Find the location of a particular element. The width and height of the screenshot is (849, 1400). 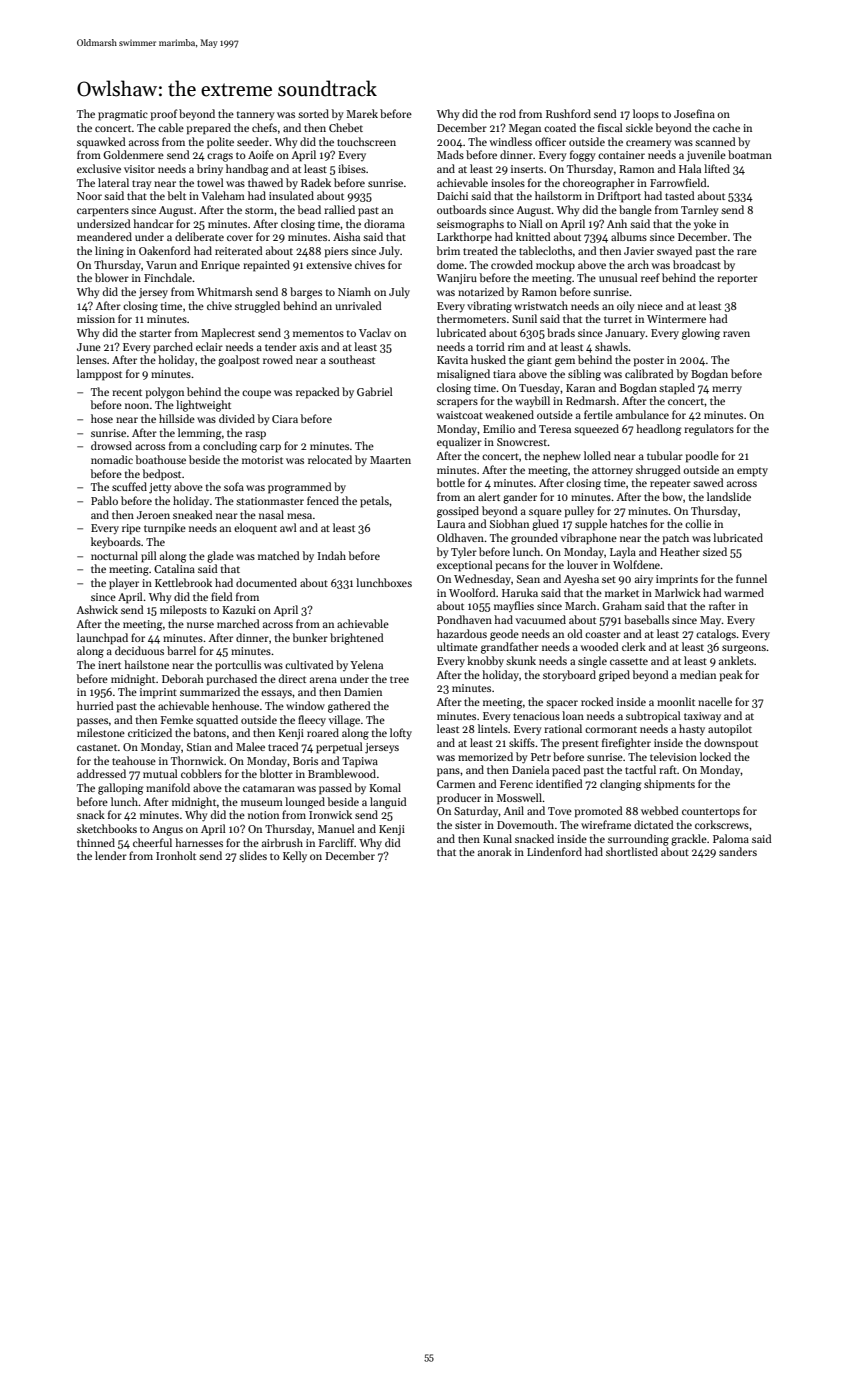

Ironholt is located at coordinates (176, 855).
